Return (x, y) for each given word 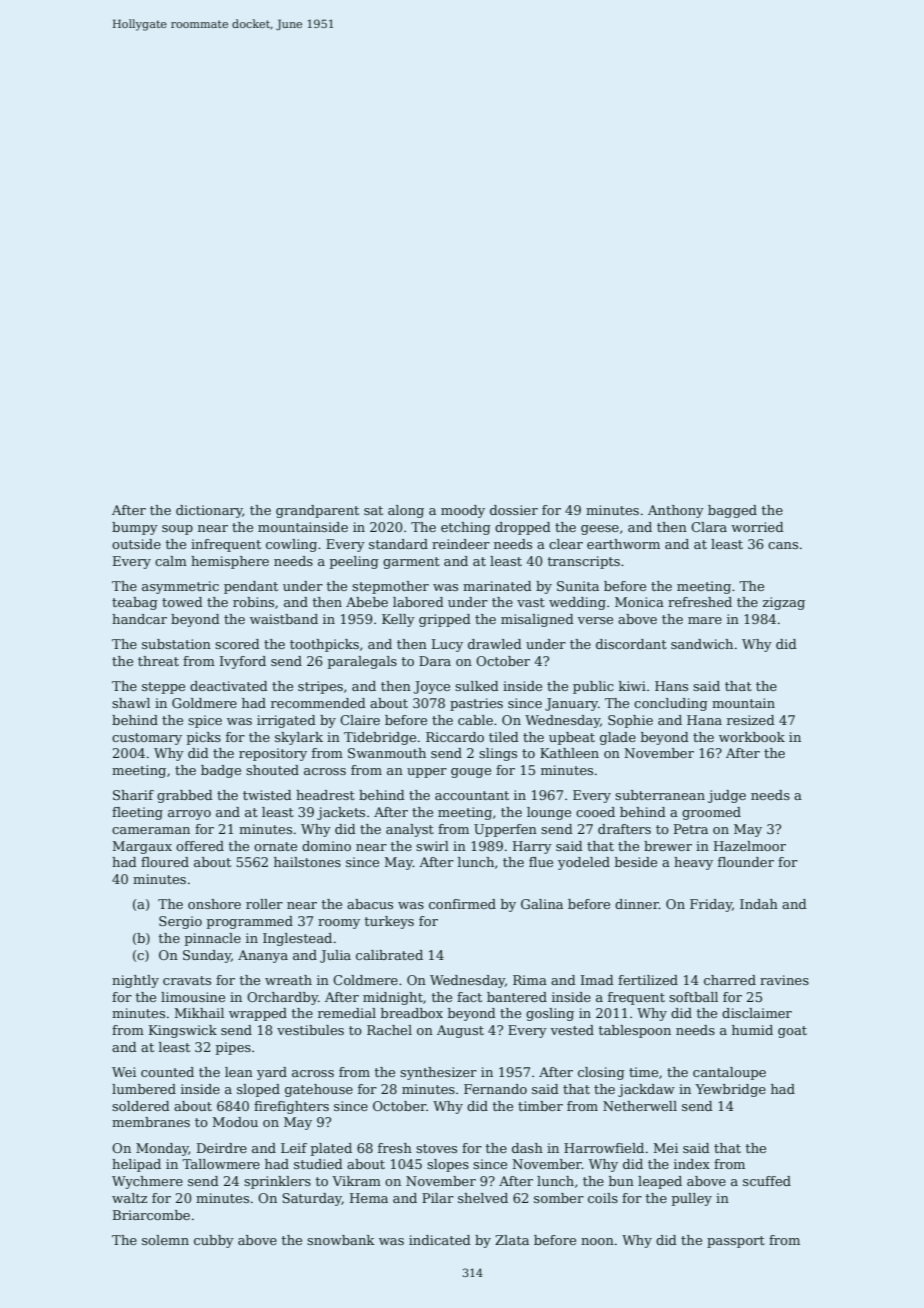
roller (264, 904)
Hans (671, 686)
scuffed (767, 1181)
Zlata (512, 1240)
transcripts (584, 562)
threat (158, 661)
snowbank (341, 1240)
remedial (347, 1013)
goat (792, 1032)
